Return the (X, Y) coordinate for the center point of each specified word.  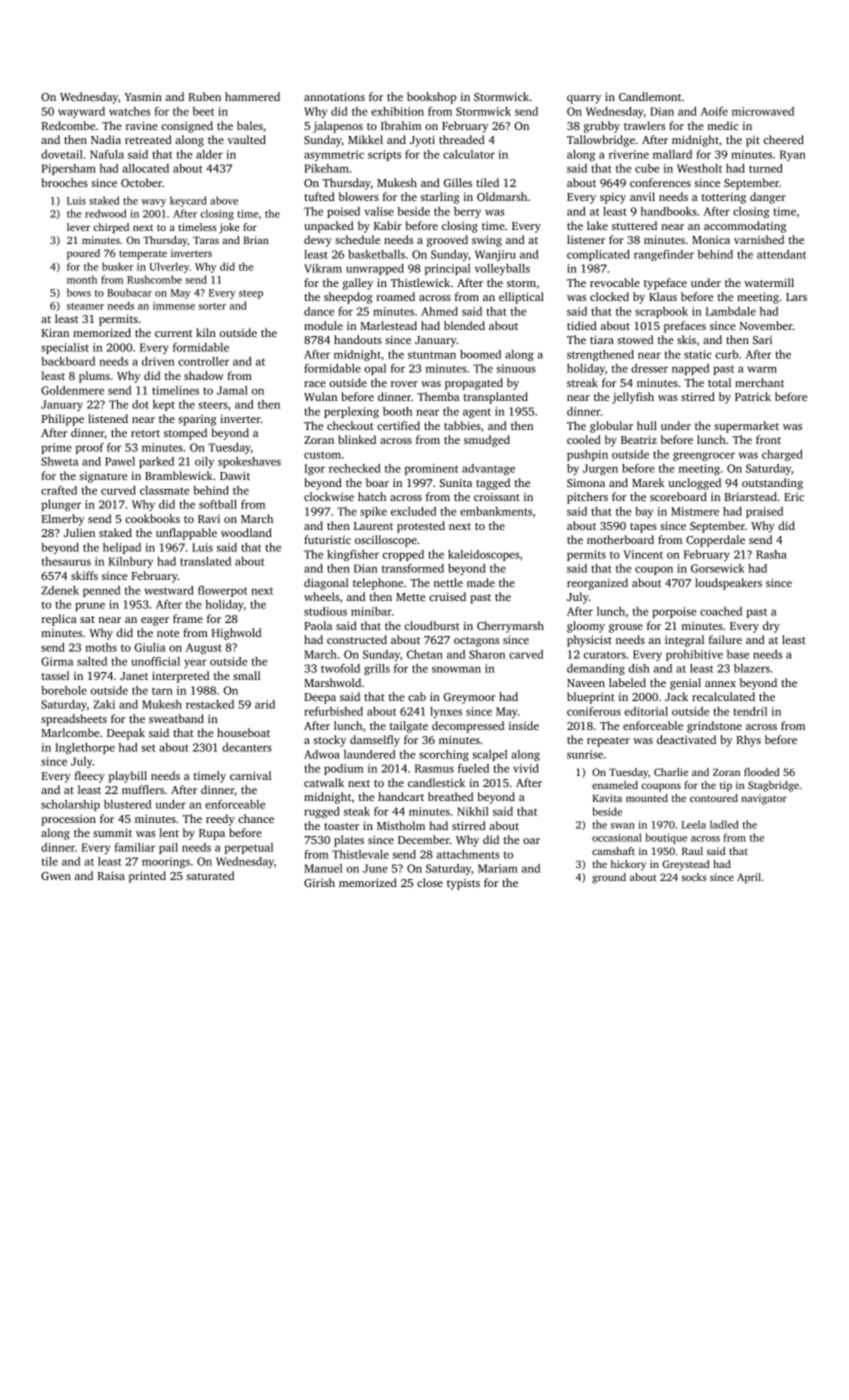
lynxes (446, 712)
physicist (589, 641)
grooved (447, 241)
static (698, 354)
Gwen (56, 876)
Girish (319, 882)
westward (169, 590)
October (141, 182)
